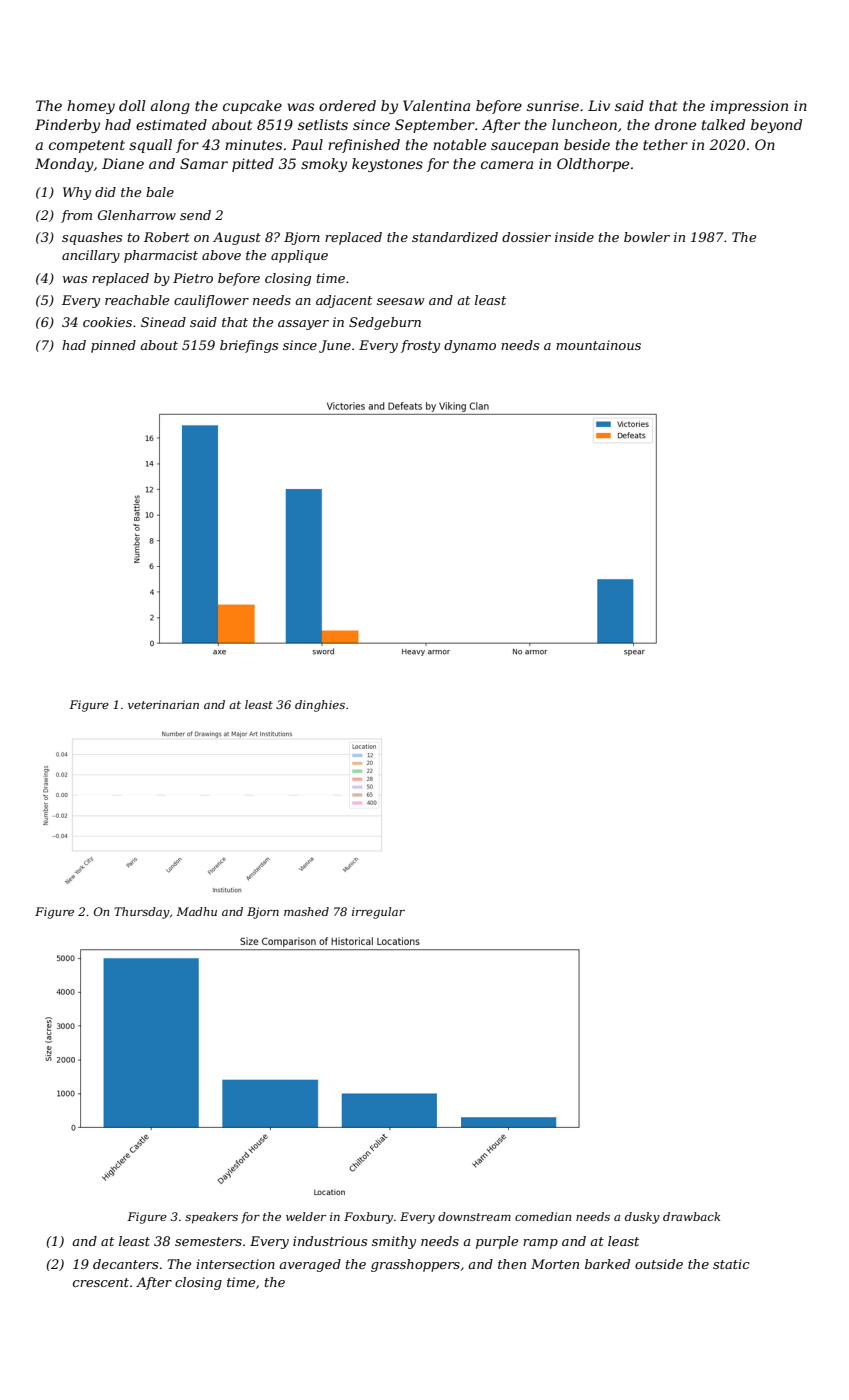 This screenshot has height=1400, width=849. Describe the element at coordinates (598, 345) in the screenshot. I see `mountainous` at that location.
